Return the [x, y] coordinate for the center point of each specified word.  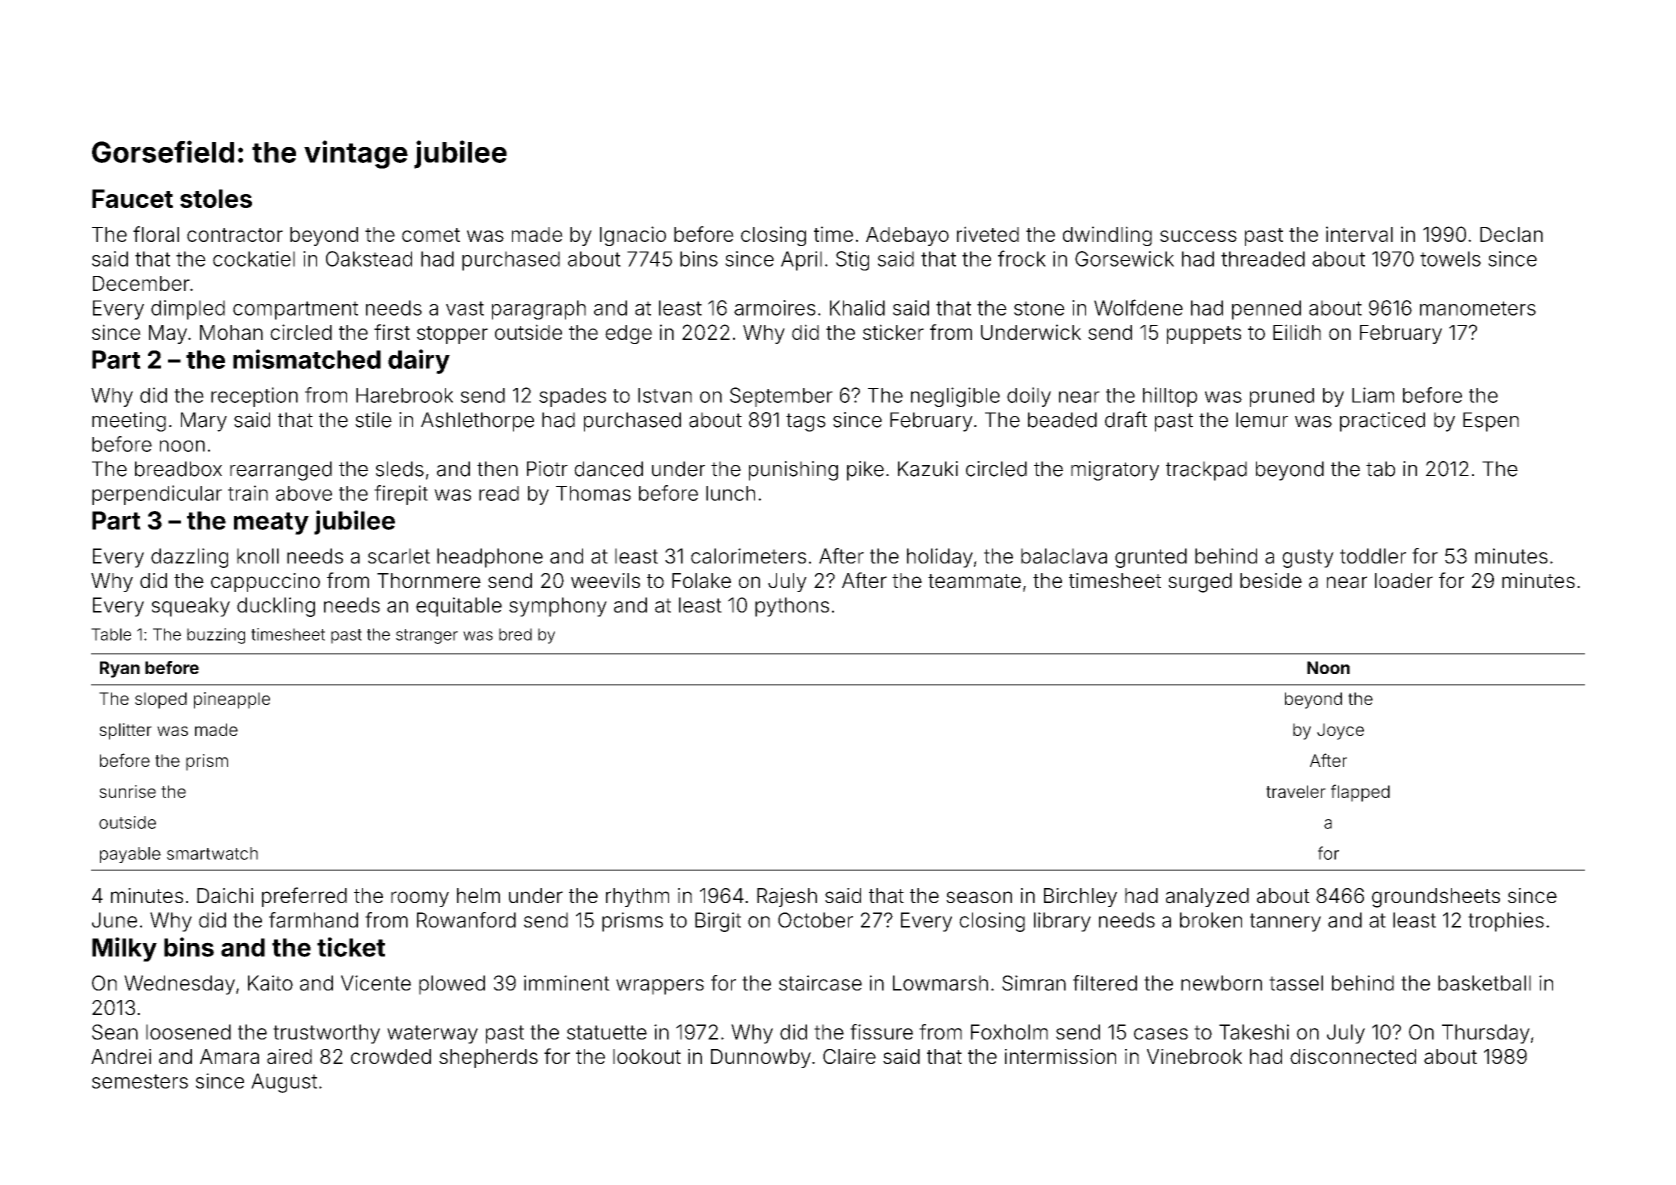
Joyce [1340, 731]
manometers [1478, 308]
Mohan [231, 332]
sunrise [127, 791]
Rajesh [787, 897]
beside [1271, 580]
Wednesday [179, 985]
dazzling [189, 558]
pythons [792, 607]
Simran [1034, 983]
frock [1022, 258]
